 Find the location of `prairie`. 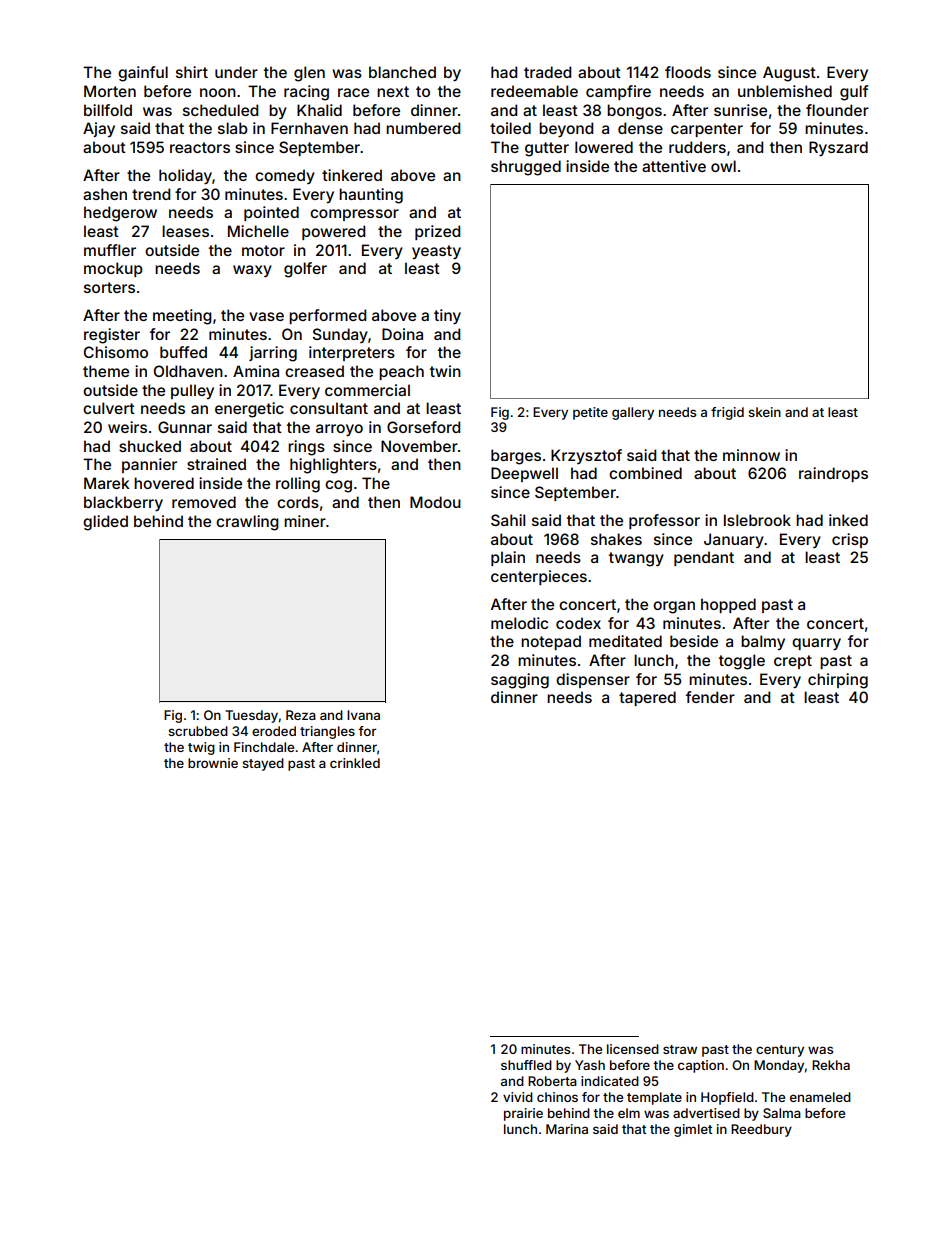

prairie is located at coordinates (523, 1114).
